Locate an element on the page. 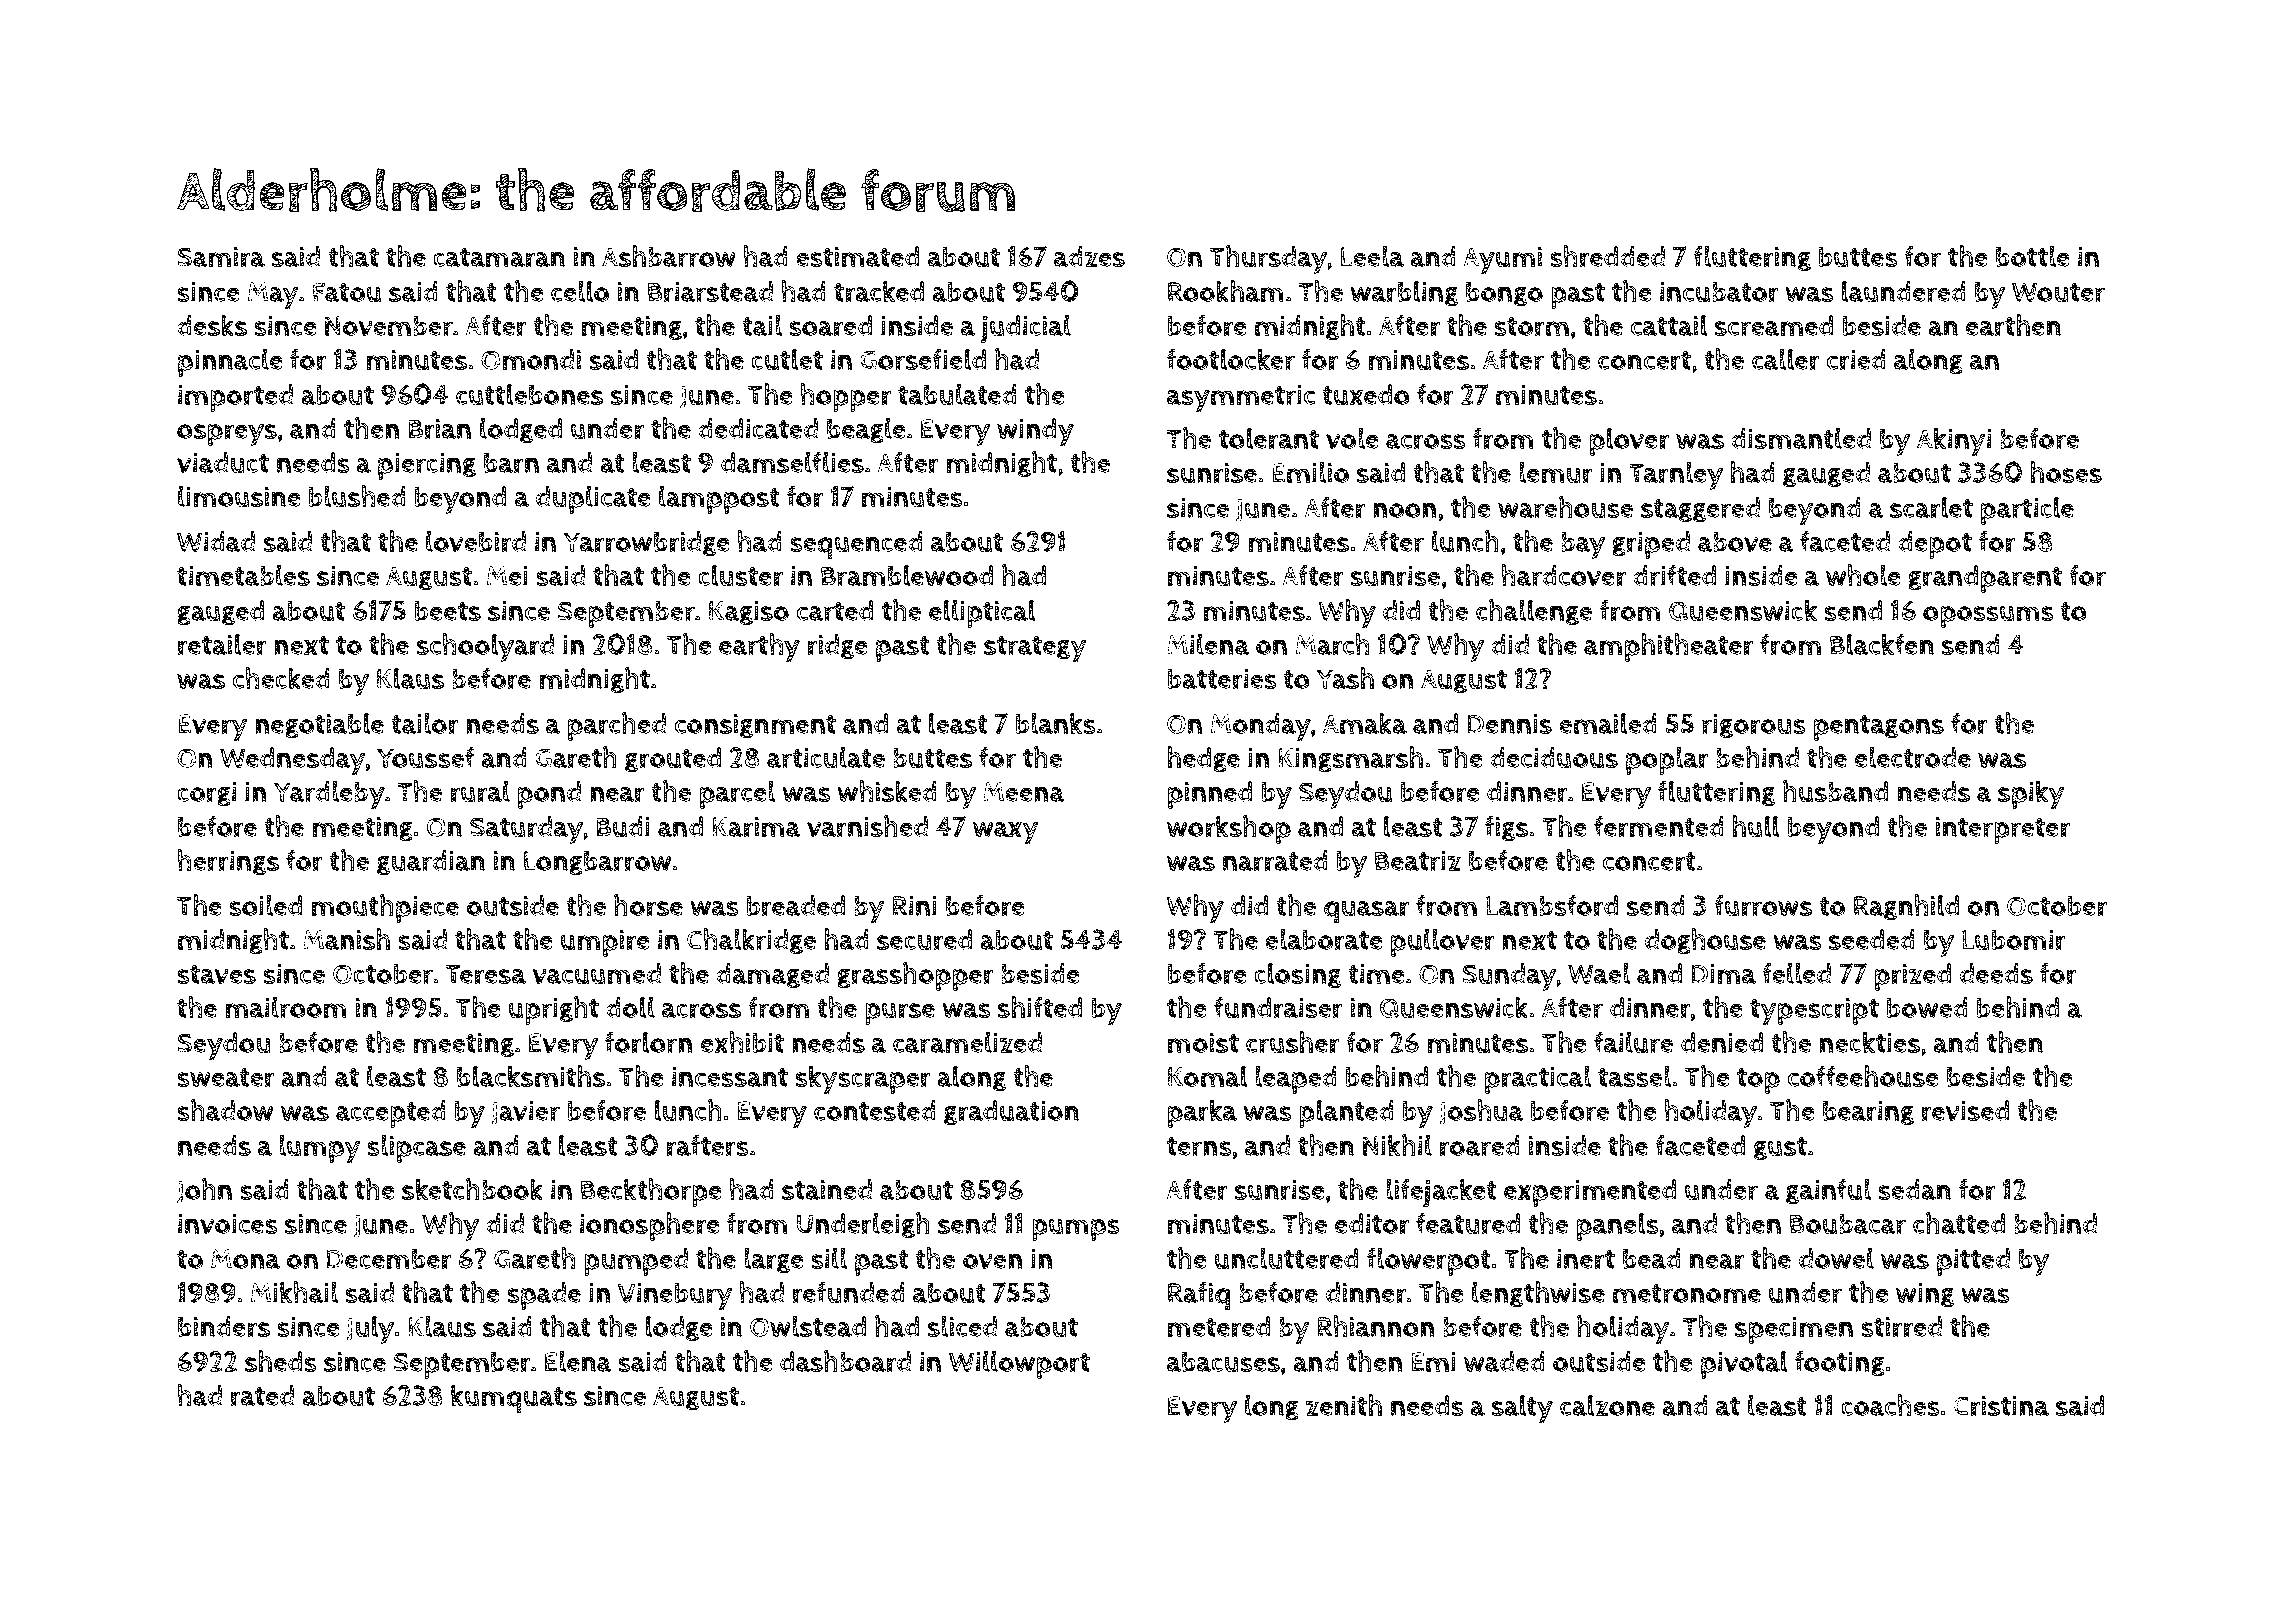 The image size is (2292, 1620). batteries is located at coordinates (1222, 679).
